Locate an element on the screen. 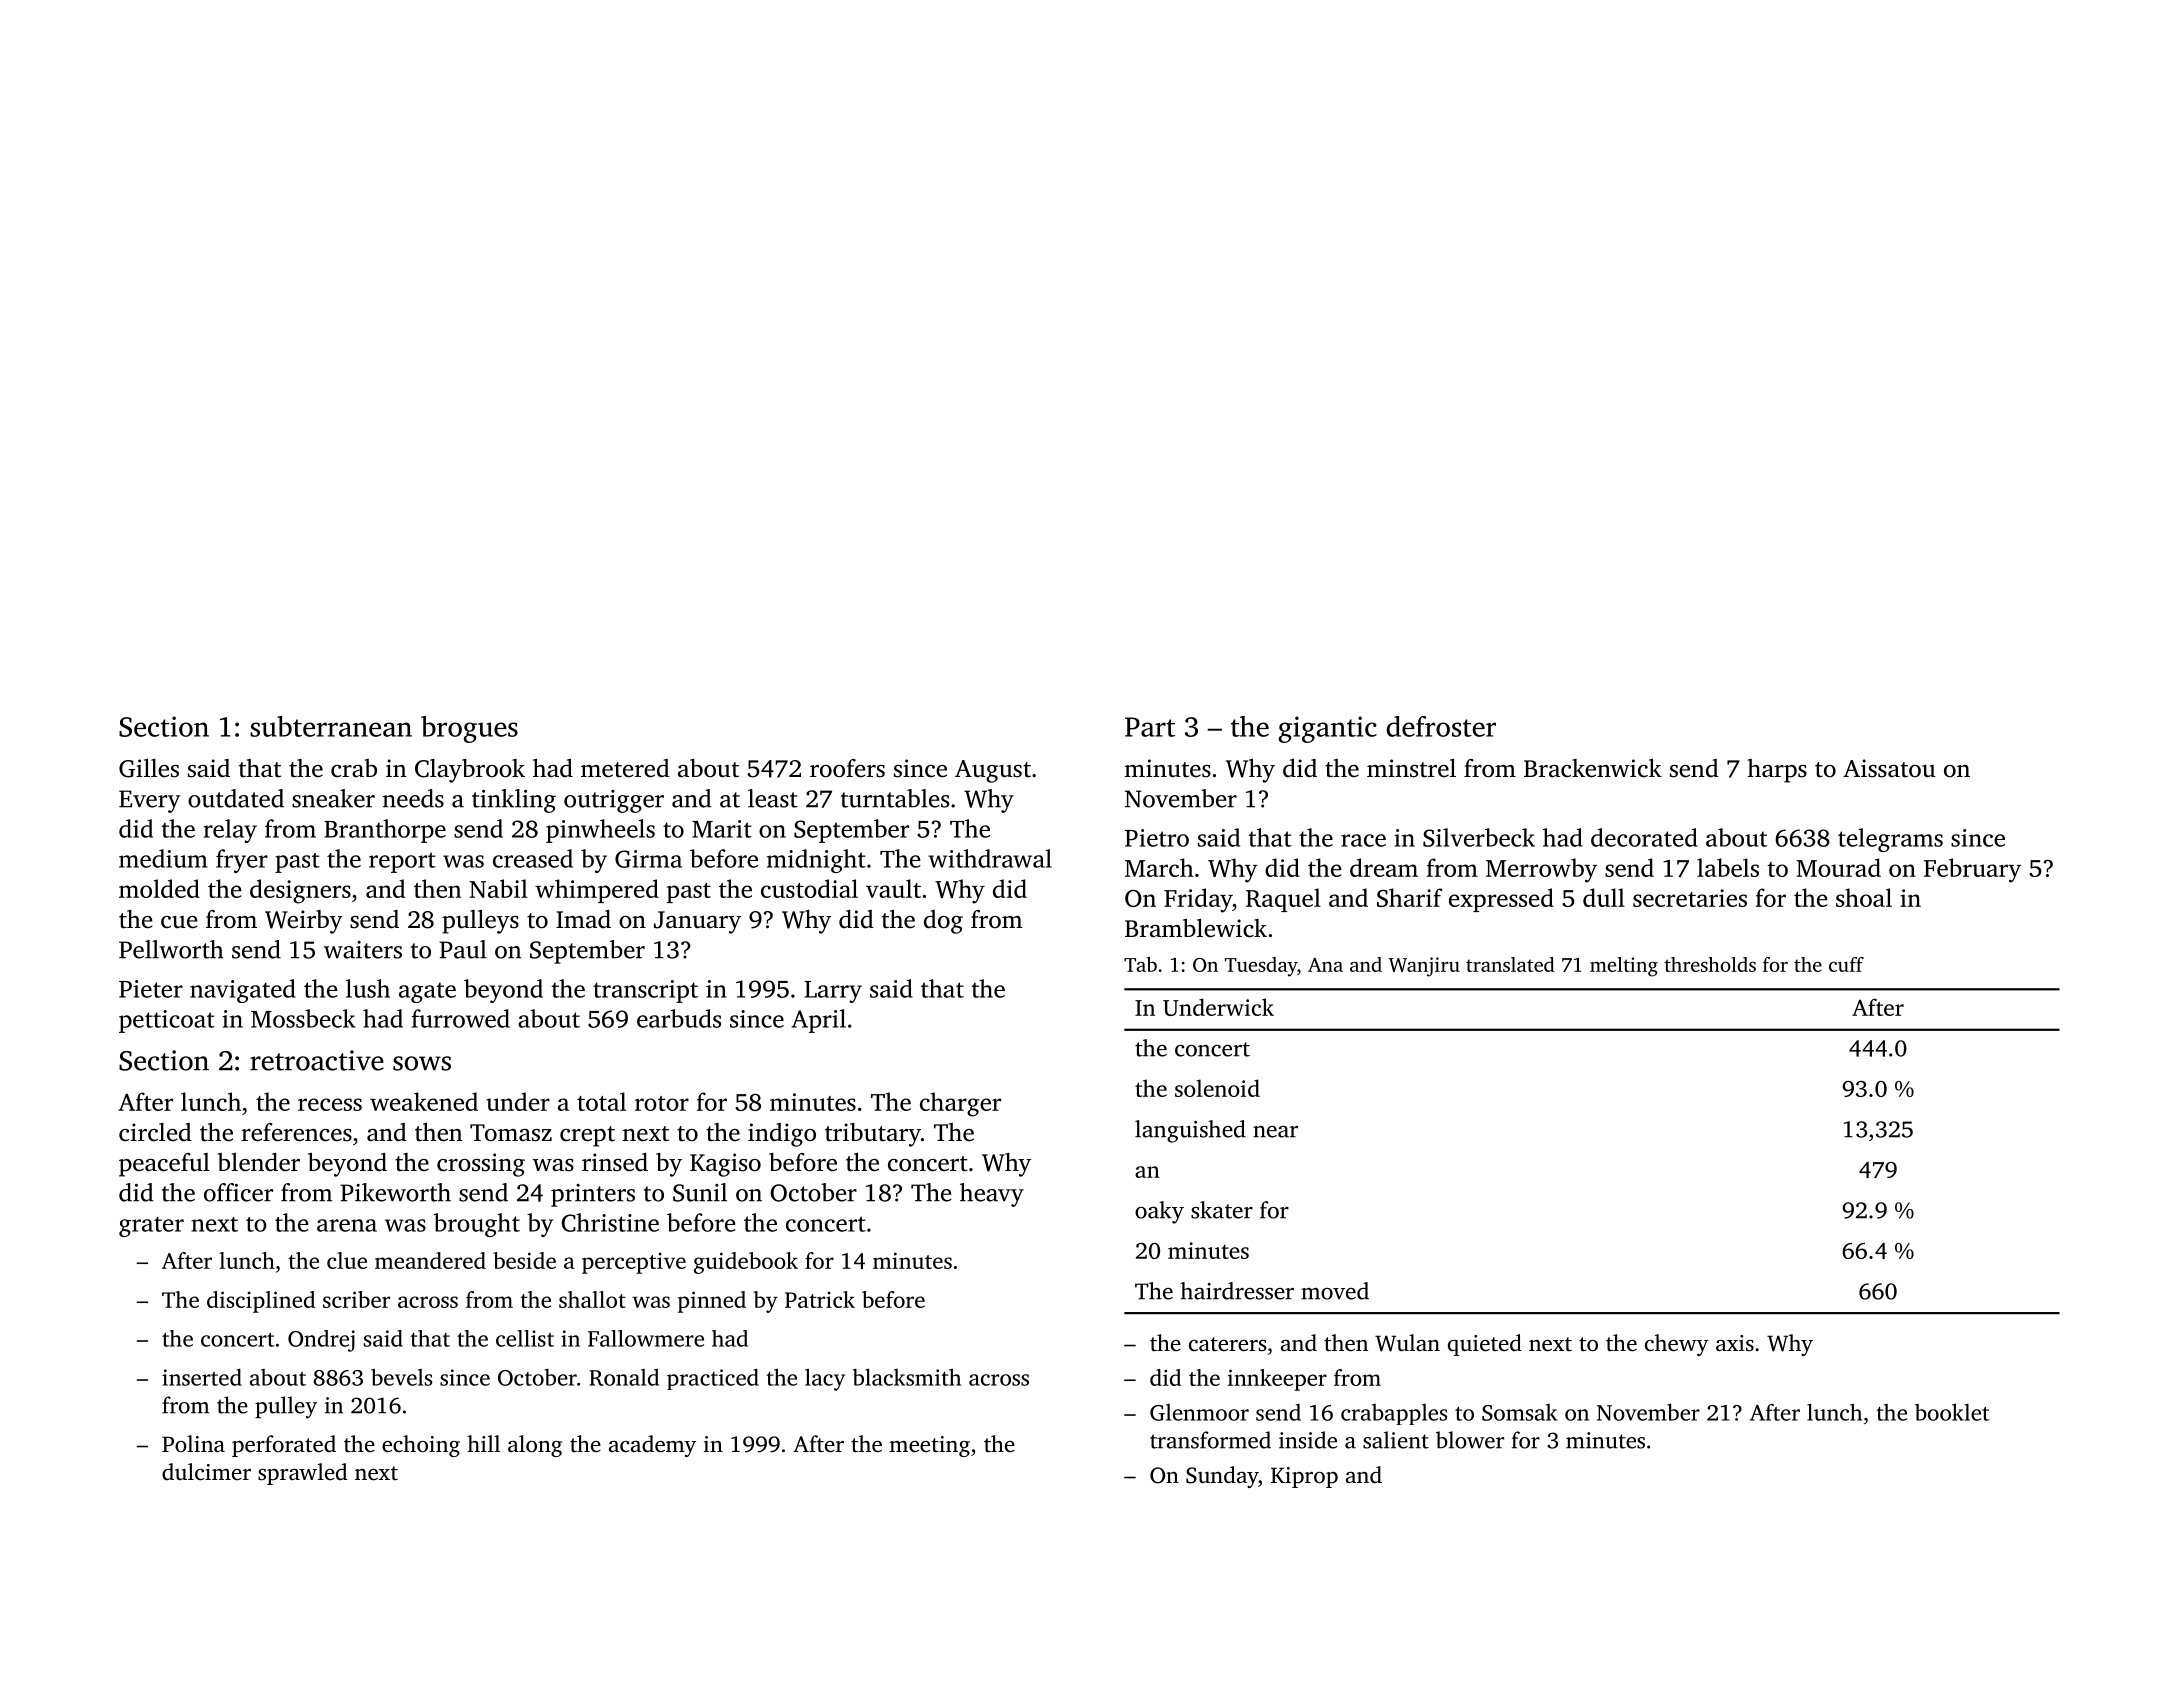 The height and width of the screenshot is (1683, 2178). melting is located at coordinates (1624, 967).
